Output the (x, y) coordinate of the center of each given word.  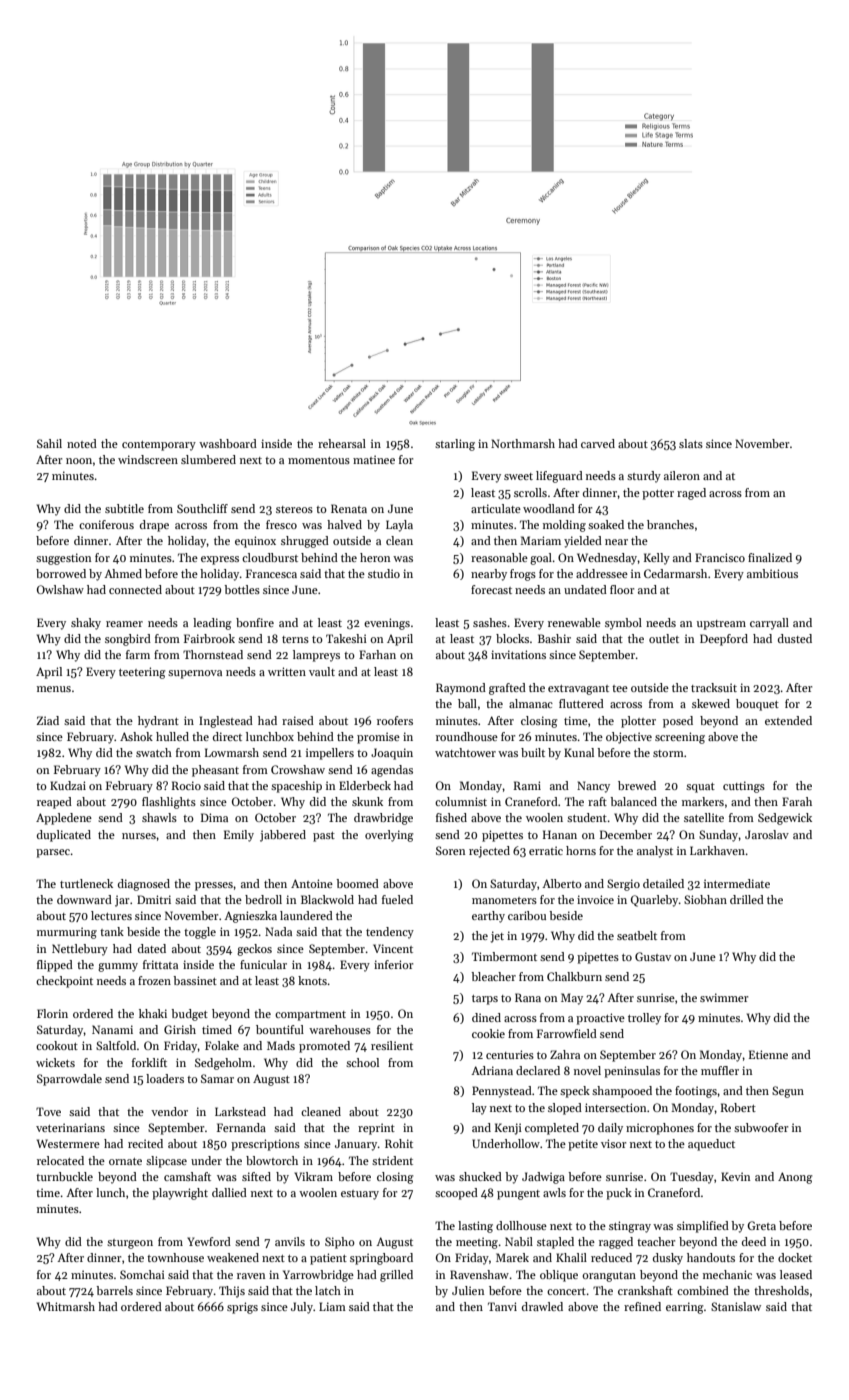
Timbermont (504, 956)
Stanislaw (736, 1306)
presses (214, 886)
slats (691, 443)
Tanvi (502, 1306)
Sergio (623, 885)
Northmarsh (523, 443)
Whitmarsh (66, 1306)
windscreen (148, 459)
